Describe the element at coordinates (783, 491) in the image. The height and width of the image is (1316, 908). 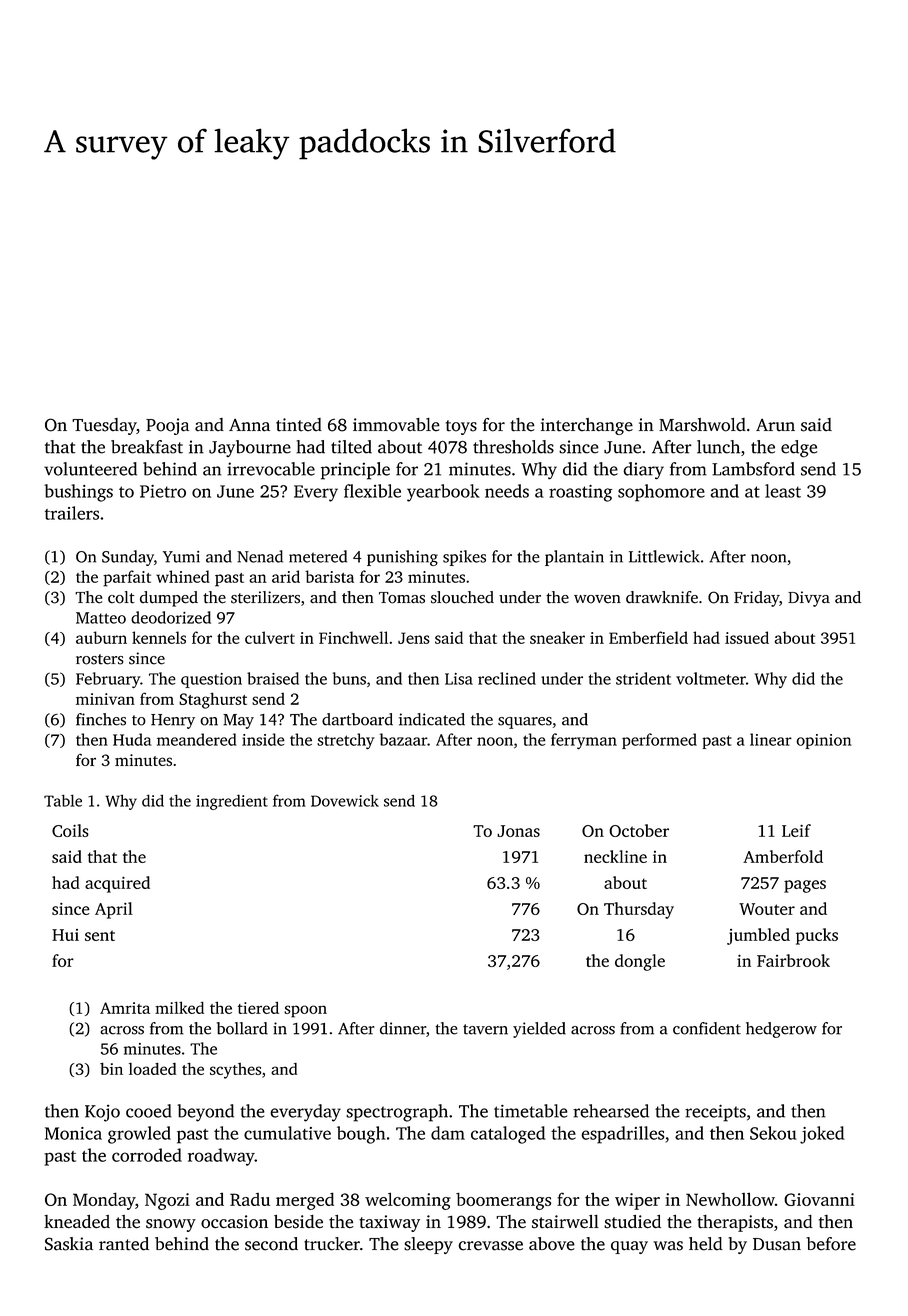
I see `least` at that location.
